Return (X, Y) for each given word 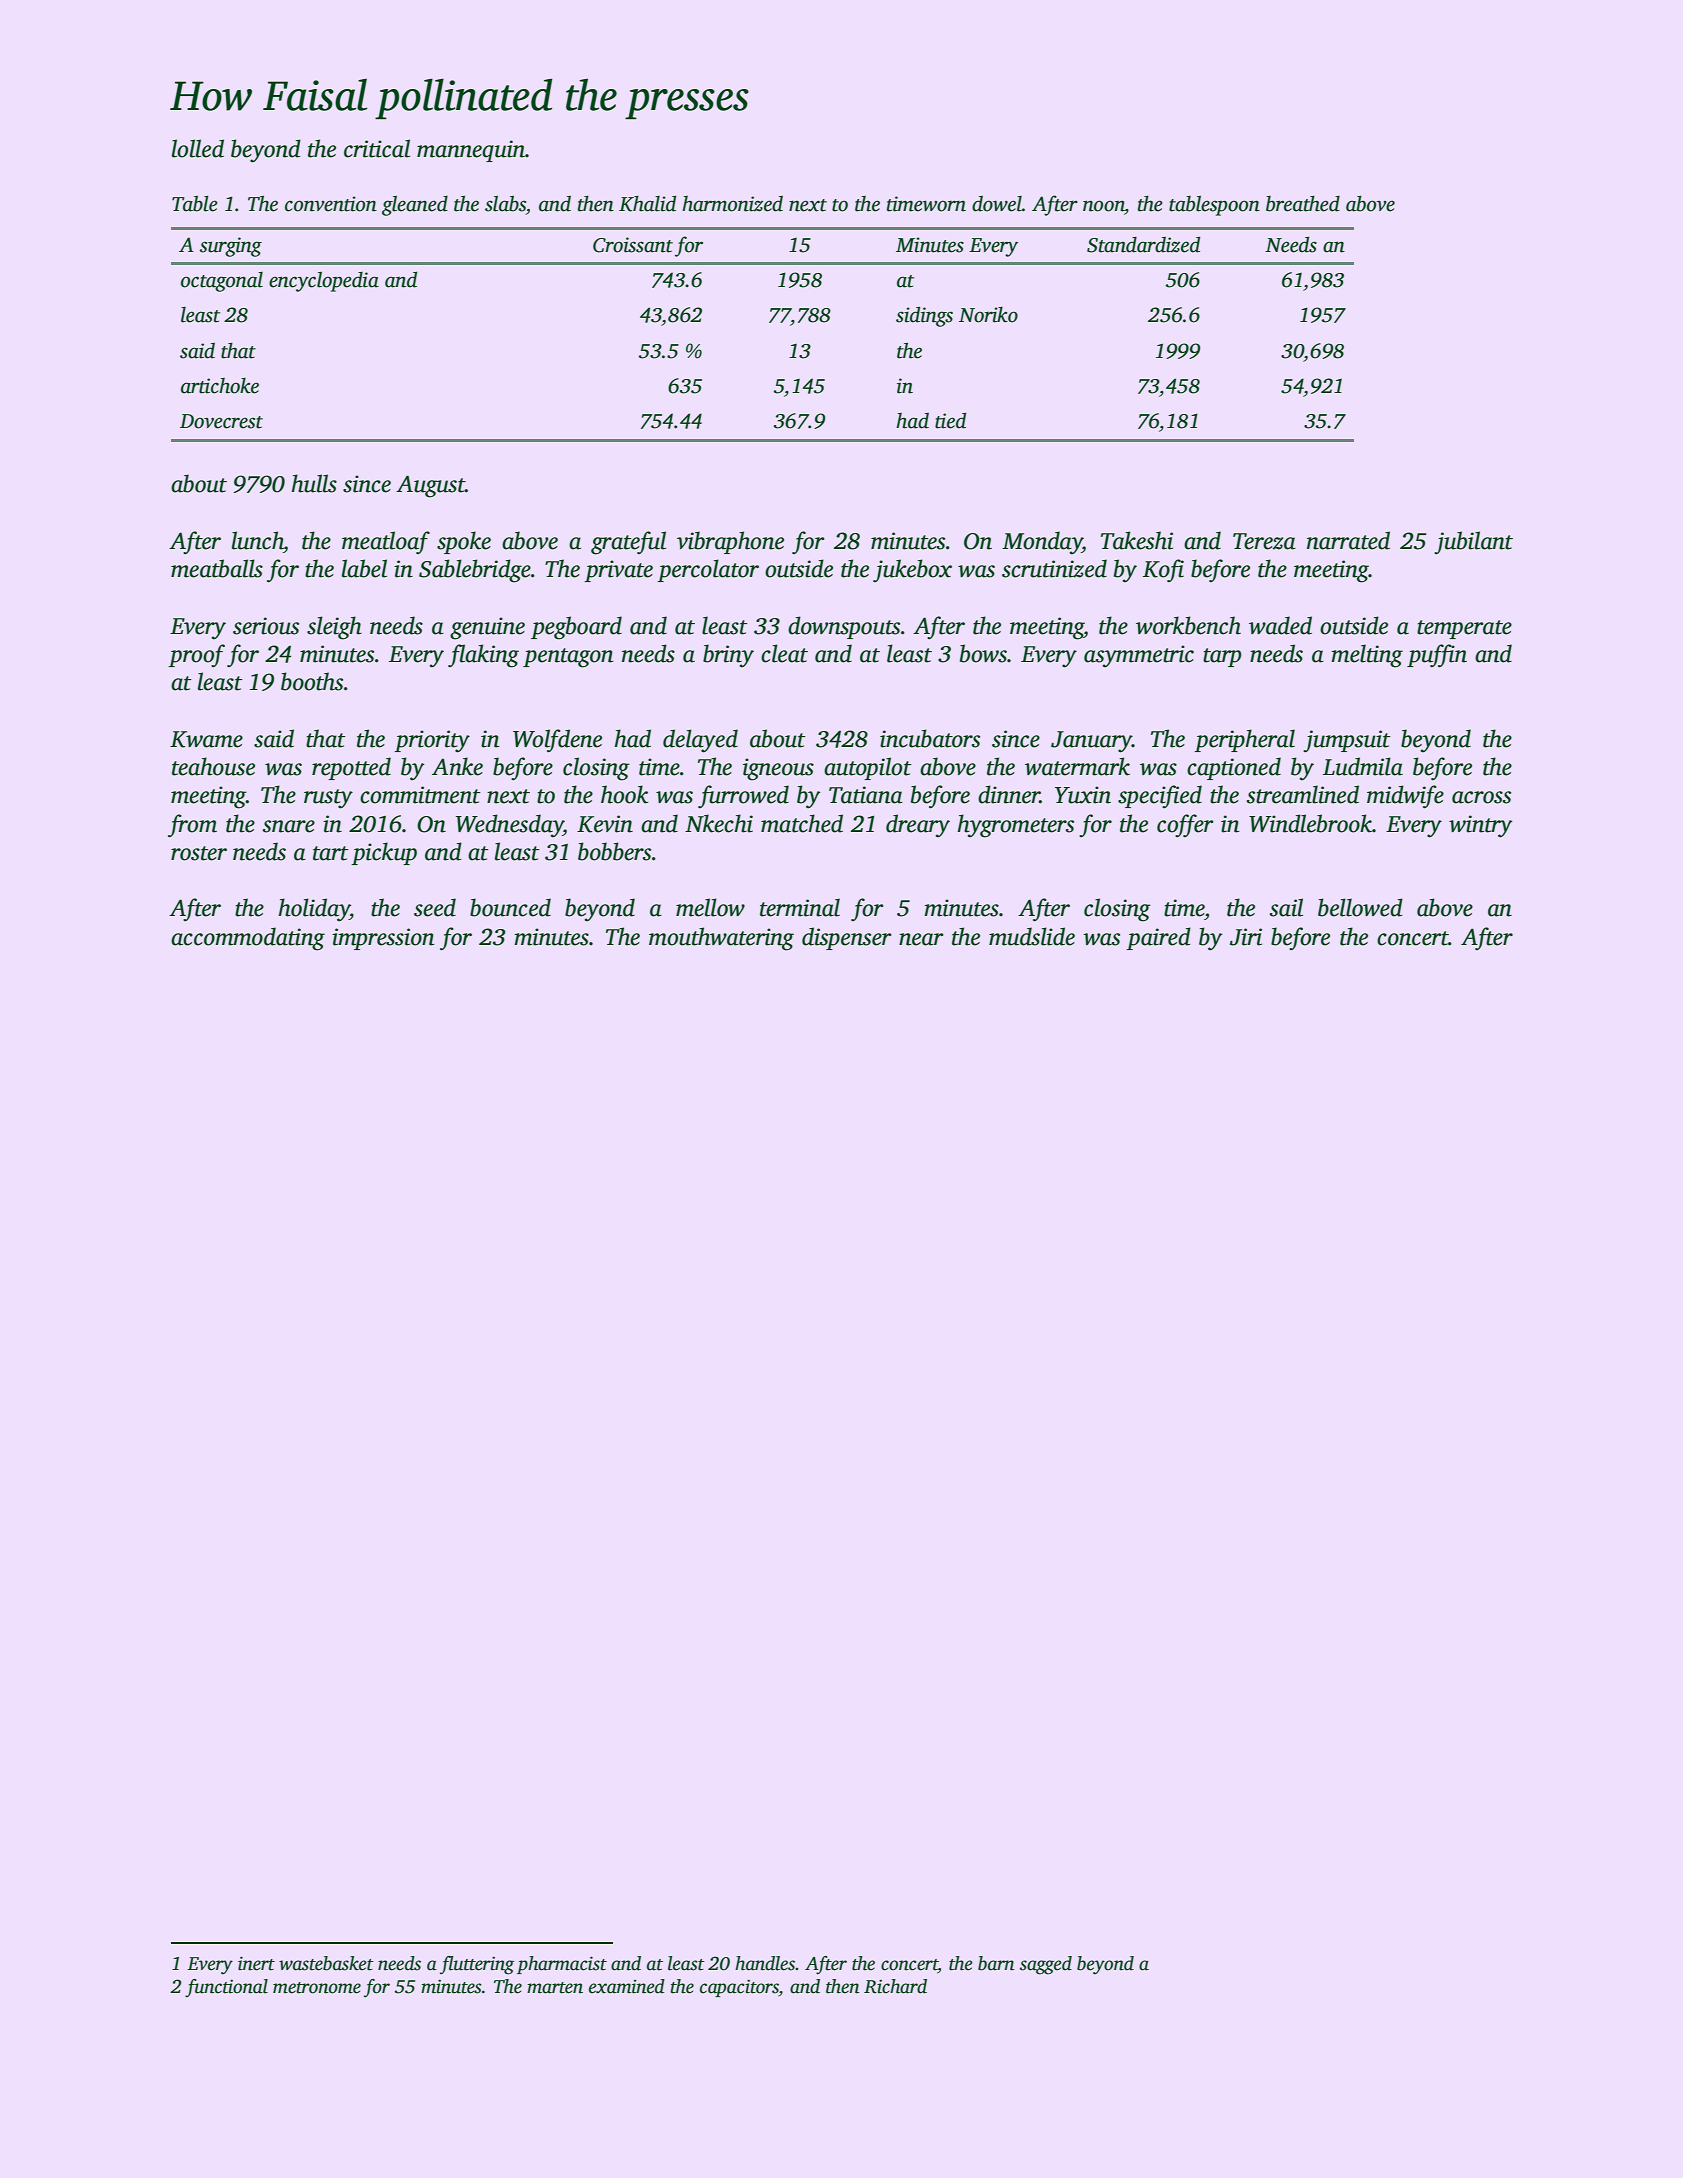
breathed (1303, 204)
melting (1367, 656)
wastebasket (326, 1963)
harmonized (732, 204)
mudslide (1032, 936)
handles (765, 1963)
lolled (198, 148)
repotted (351, 768)
